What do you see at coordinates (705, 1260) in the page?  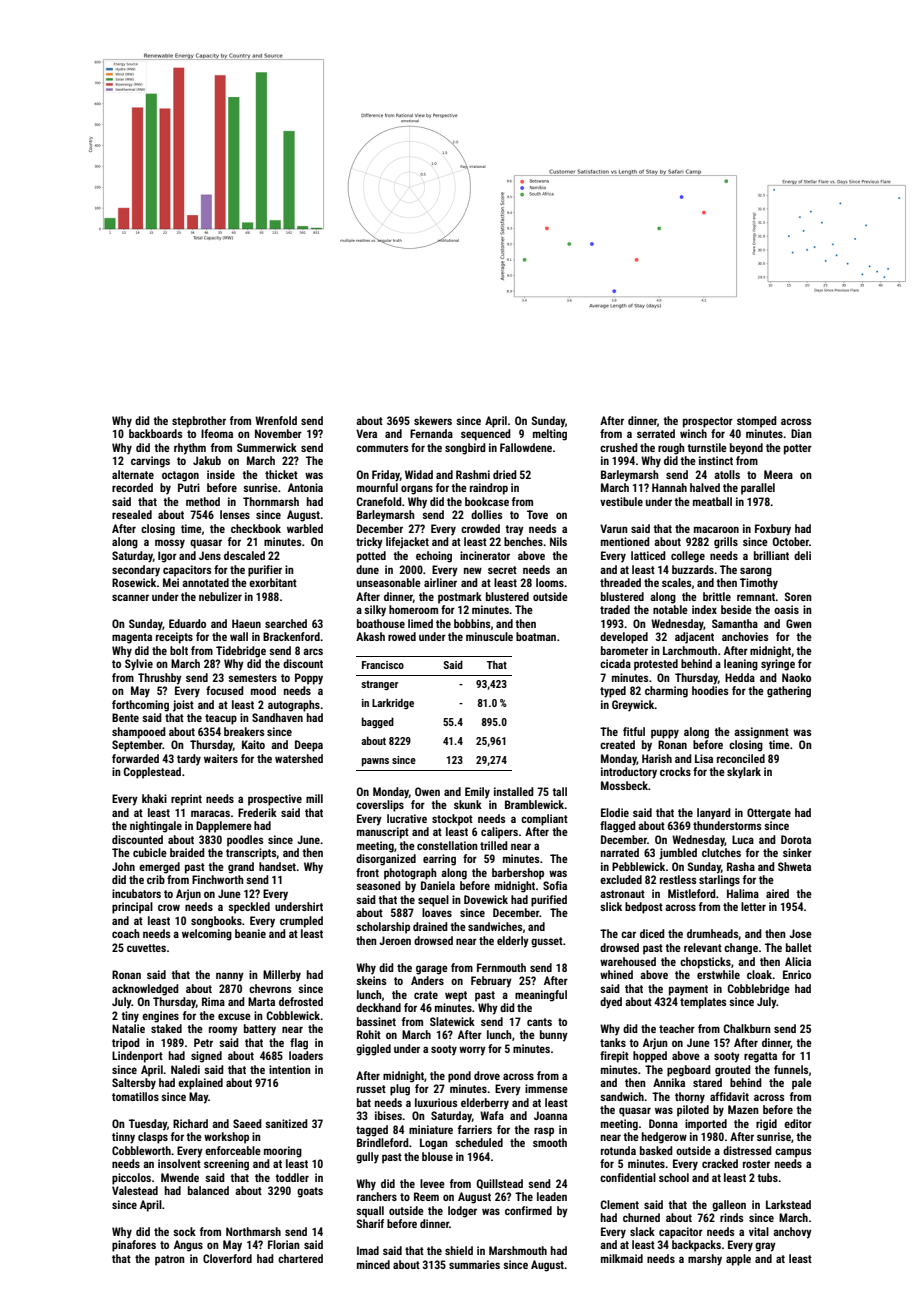 I see `marshy` at bounding box center [705, 1260].
